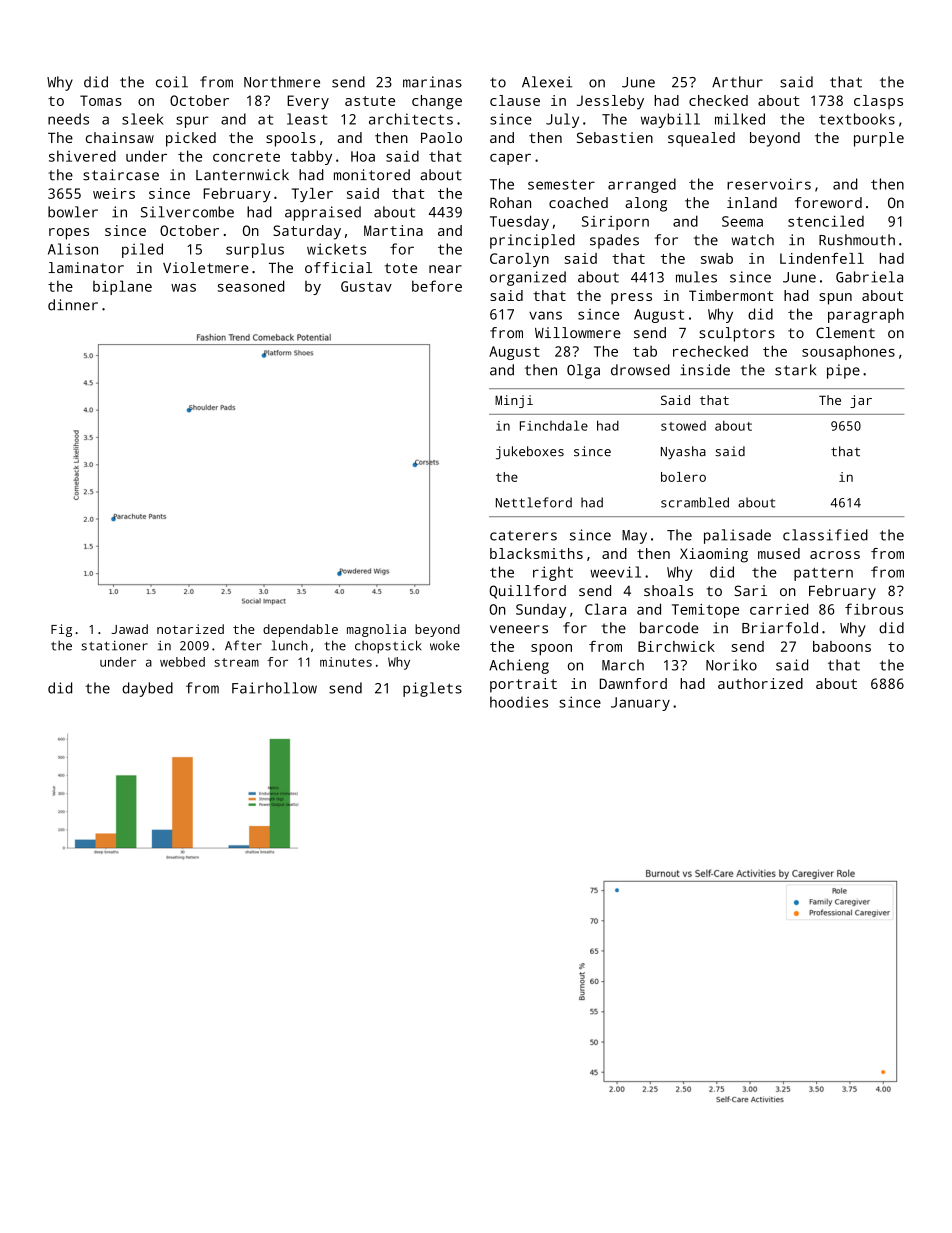  What do you see at coordinates (523, 536) in the image?
I see `caterers` at bounding box center [523, 536].
